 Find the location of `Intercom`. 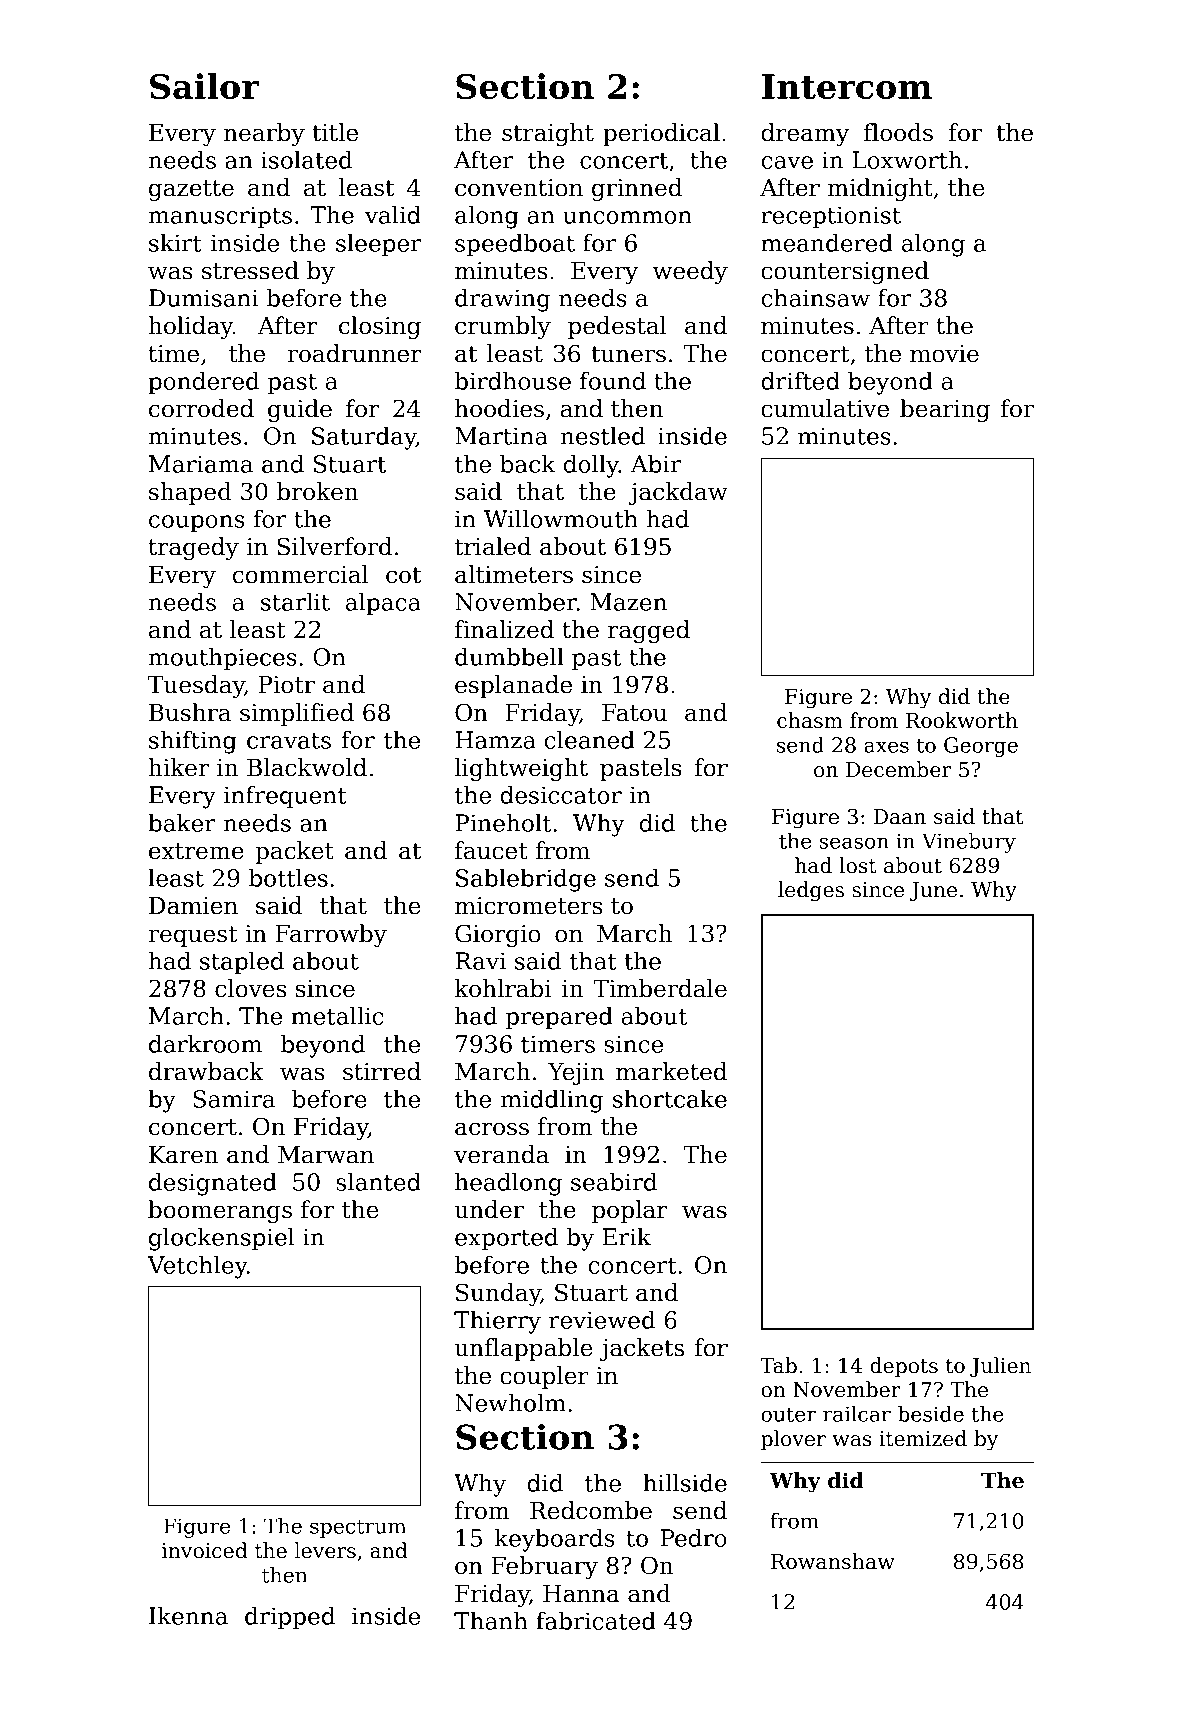

Intercom is located at coordinates (847, 86).
